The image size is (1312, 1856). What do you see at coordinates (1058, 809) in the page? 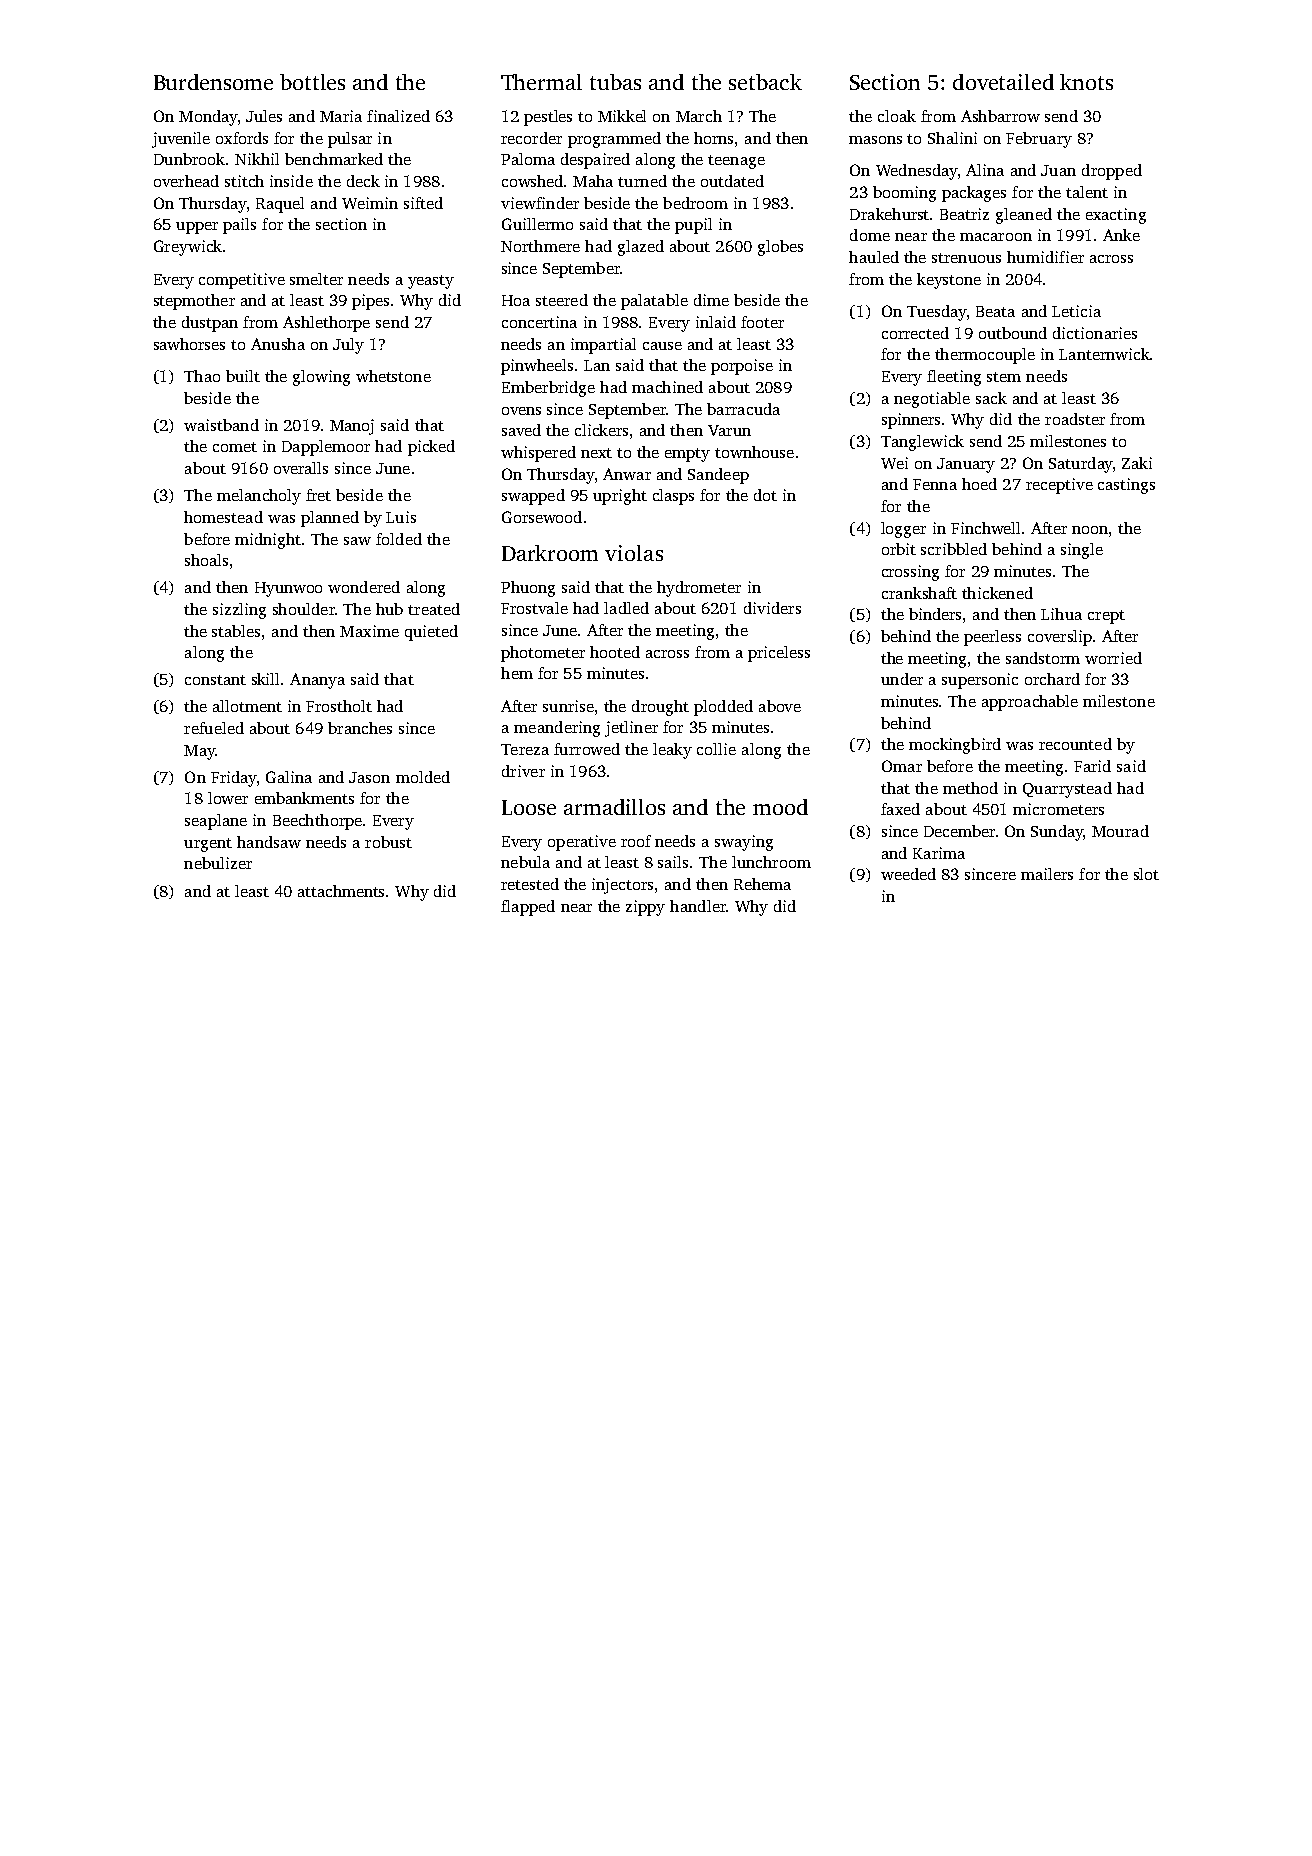
I see `micrometers` at bounding box center [1058, 809].
